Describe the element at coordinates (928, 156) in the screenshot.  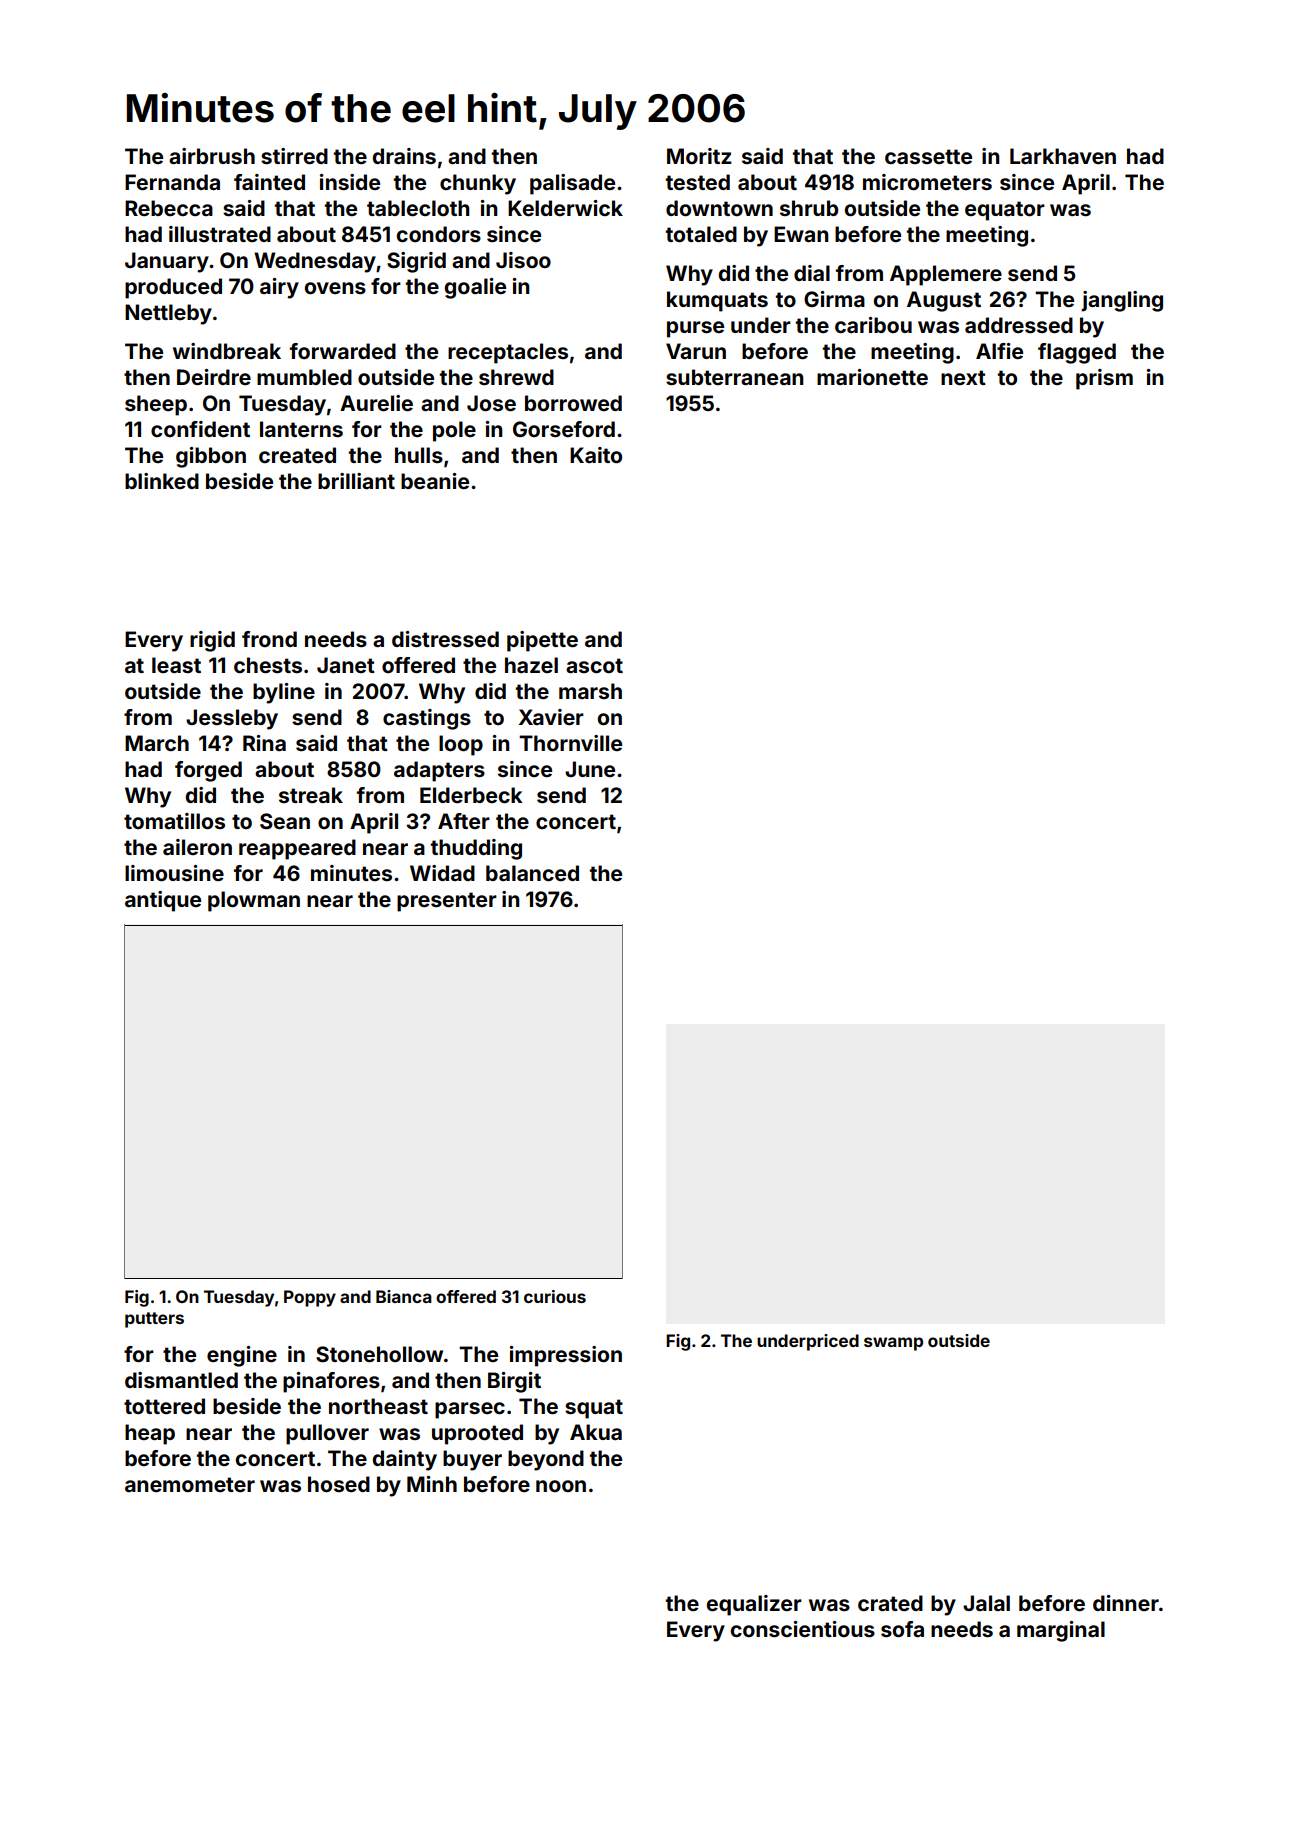
I see `cassette` at that location.
